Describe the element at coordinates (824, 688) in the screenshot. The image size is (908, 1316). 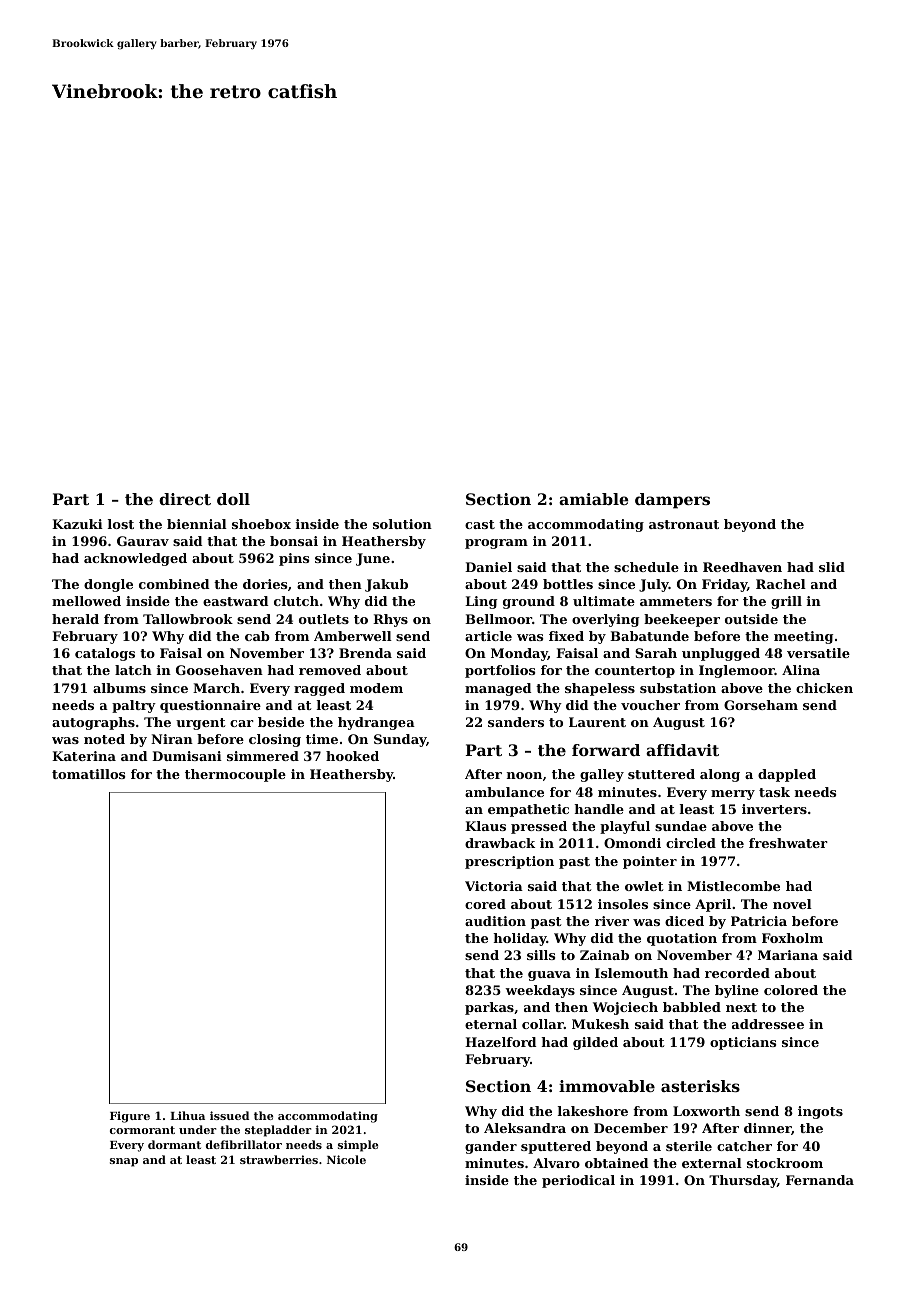
I see `chicken` at that location.
